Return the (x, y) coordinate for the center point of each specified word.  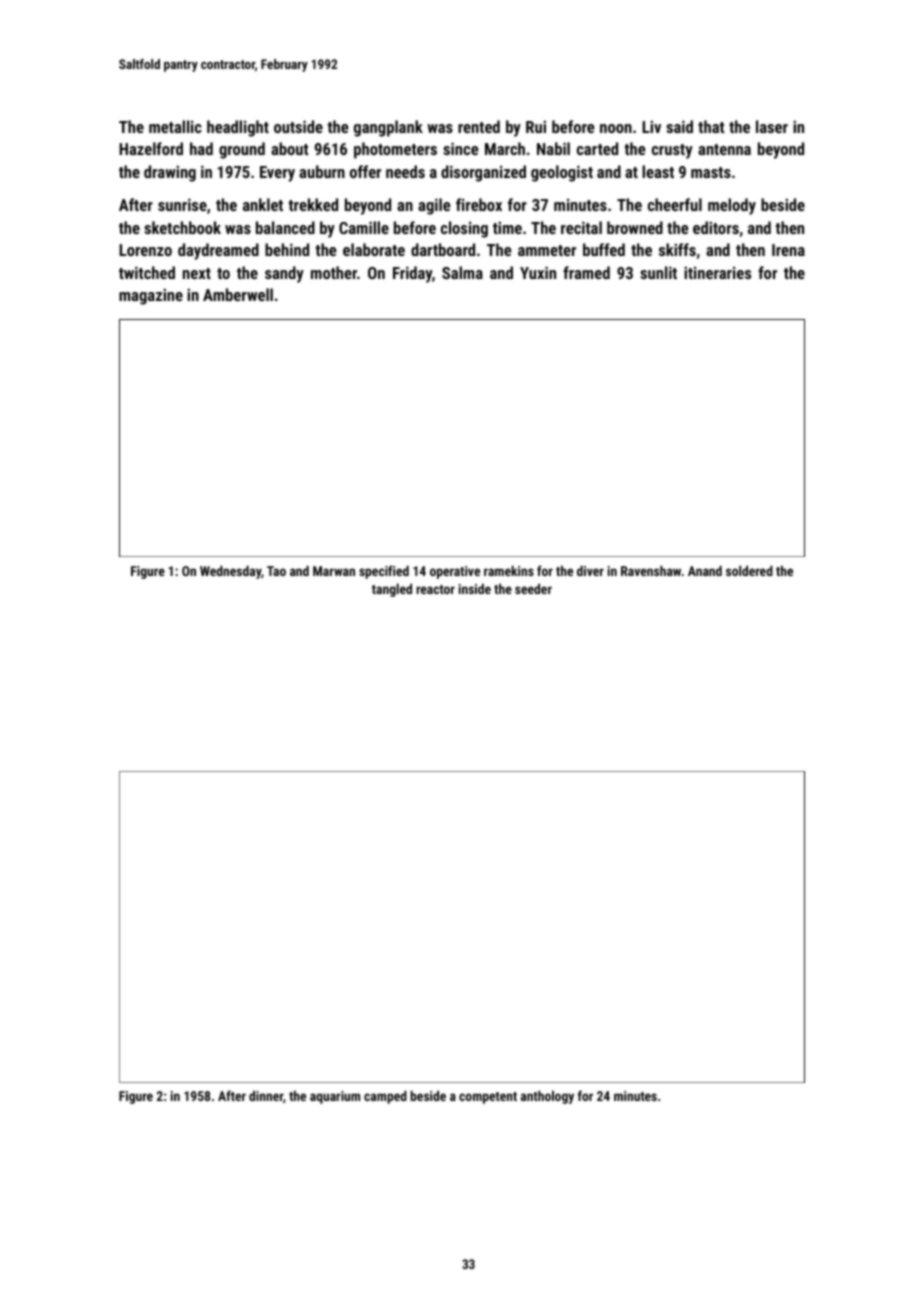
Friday (412, 274)
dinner (266, 1095)
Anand (705, 570)
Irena (788, 250)
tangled (392, 590)
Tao (276, 571)
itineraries (717, 273)
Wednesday (230, 572)
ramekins (509, 570)
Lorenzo (145, 250)
